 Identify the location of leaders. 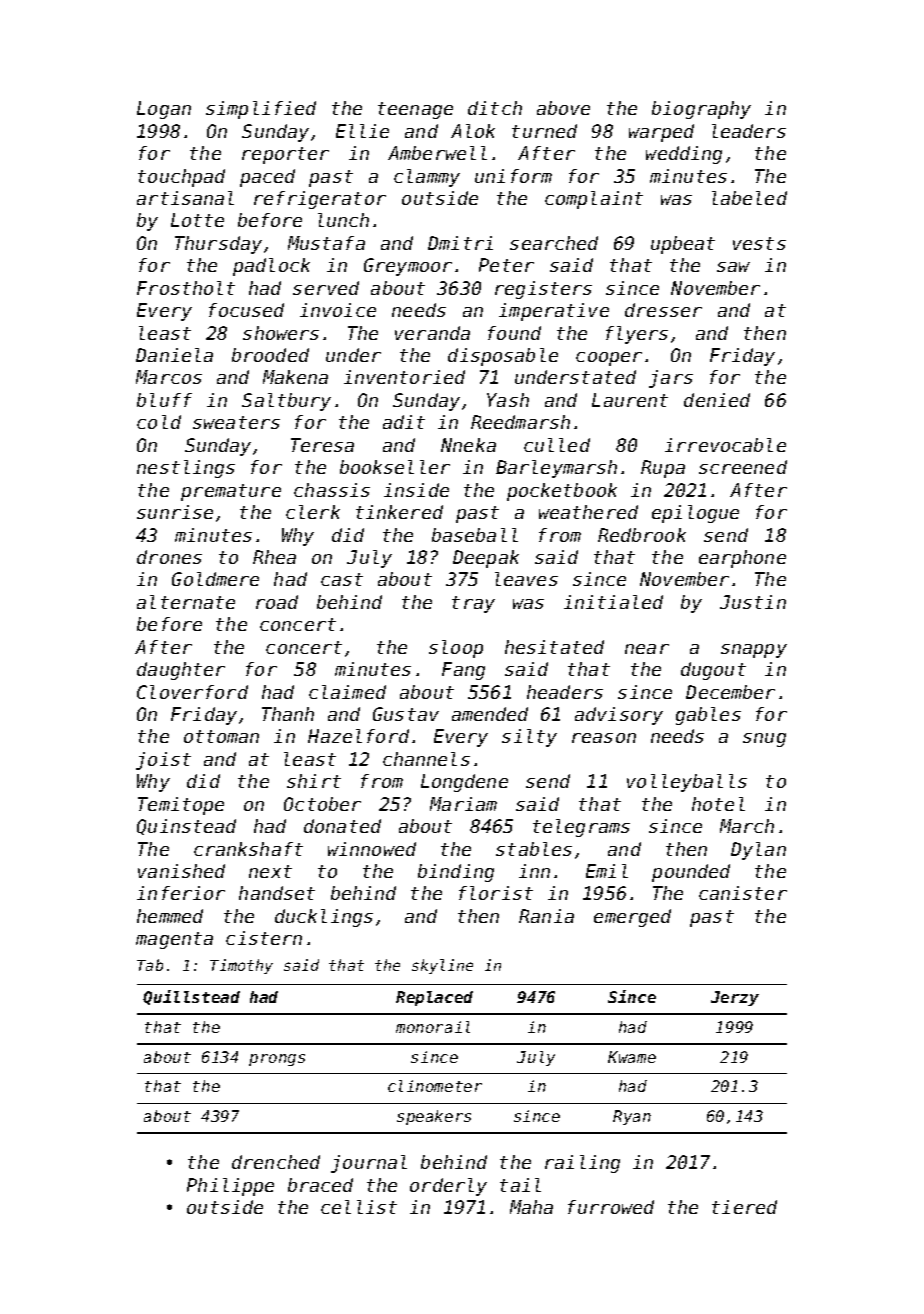
(749, 131).
